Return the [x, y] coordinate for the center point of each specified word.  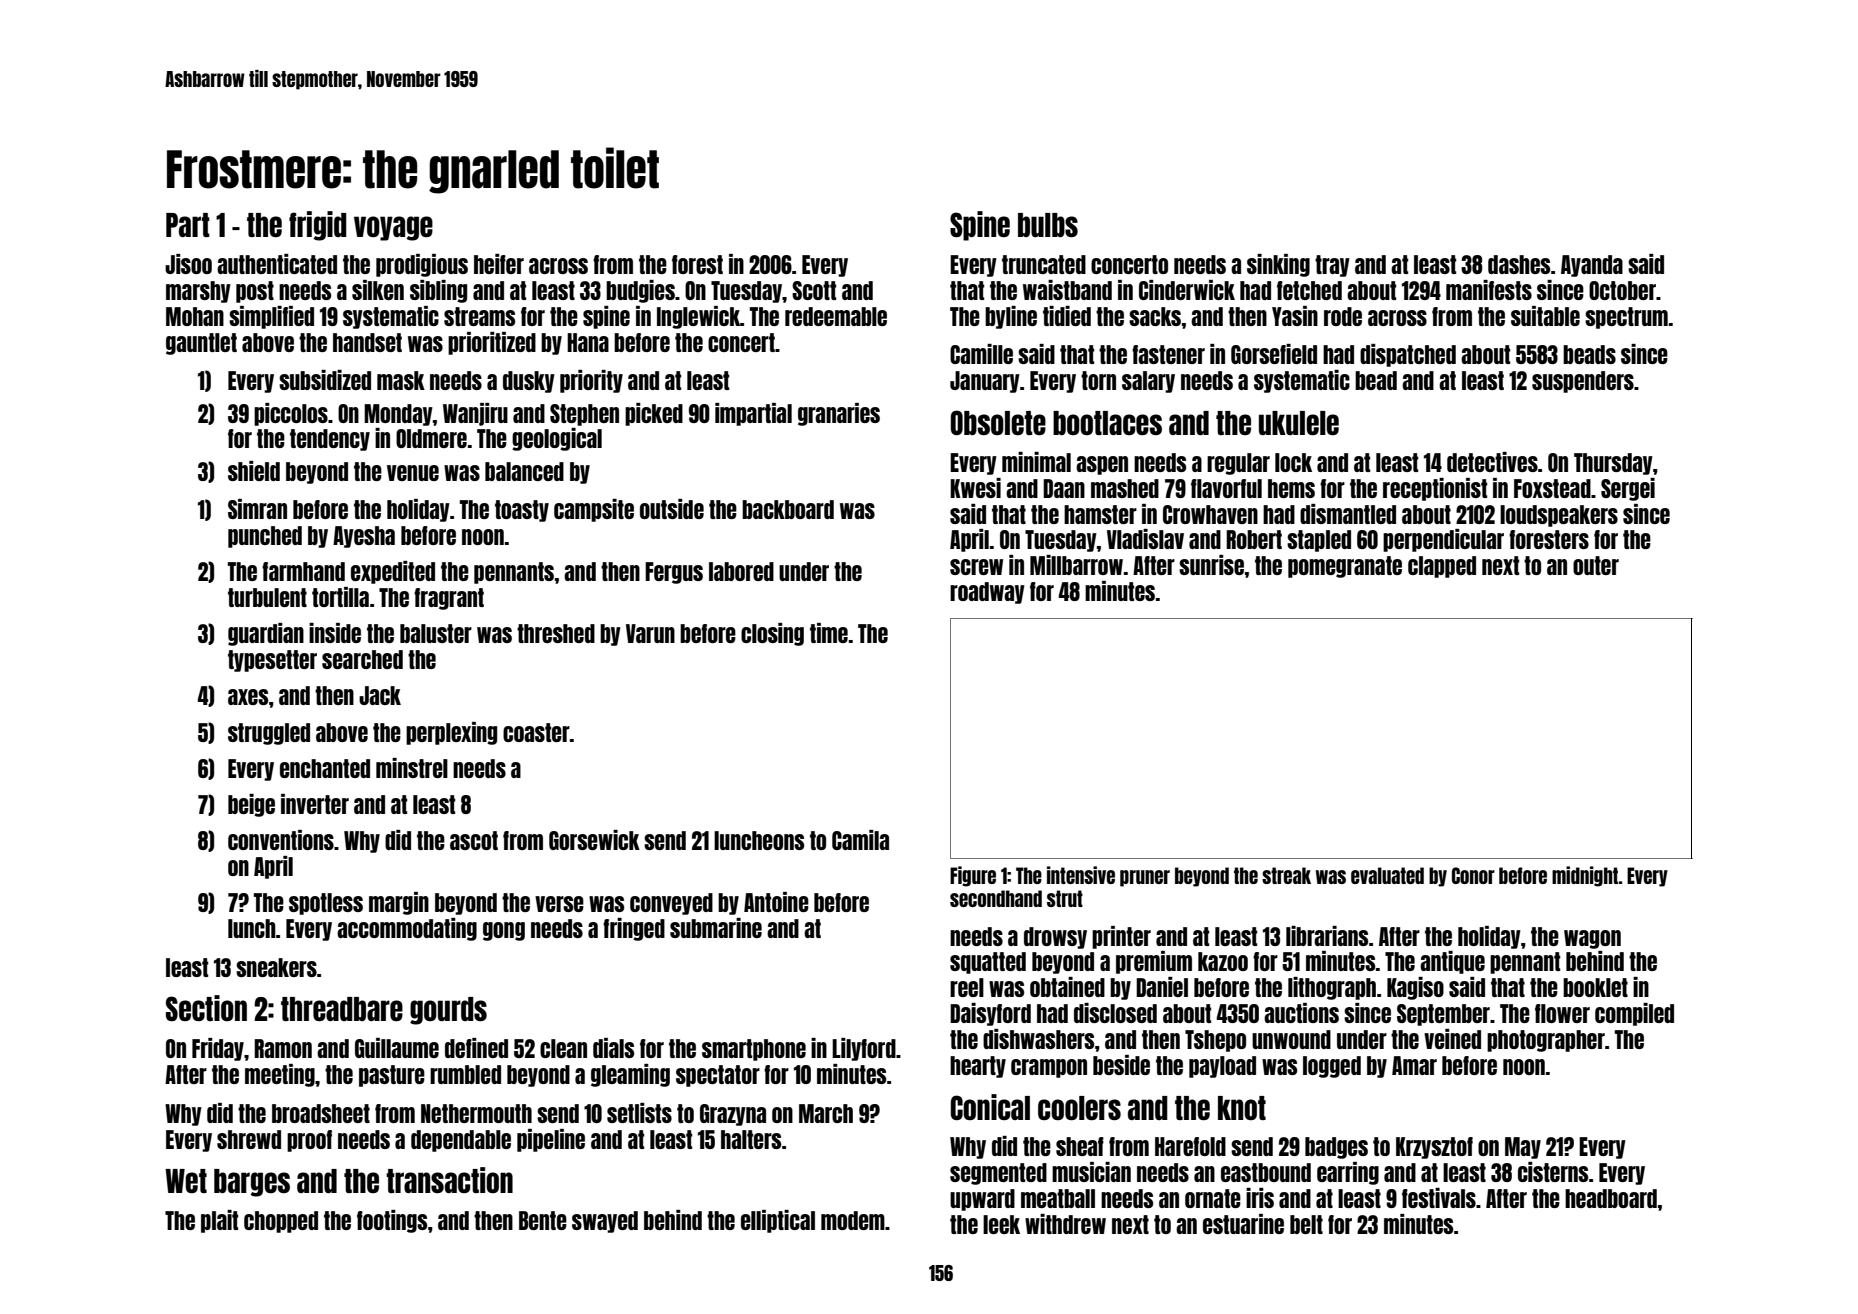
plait [219, 1221]
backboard [788, 509]
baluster [436, 633]
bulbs [1048, 225]
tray [1332, 266]
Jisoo [188, 264]
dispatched [1408, 355]
